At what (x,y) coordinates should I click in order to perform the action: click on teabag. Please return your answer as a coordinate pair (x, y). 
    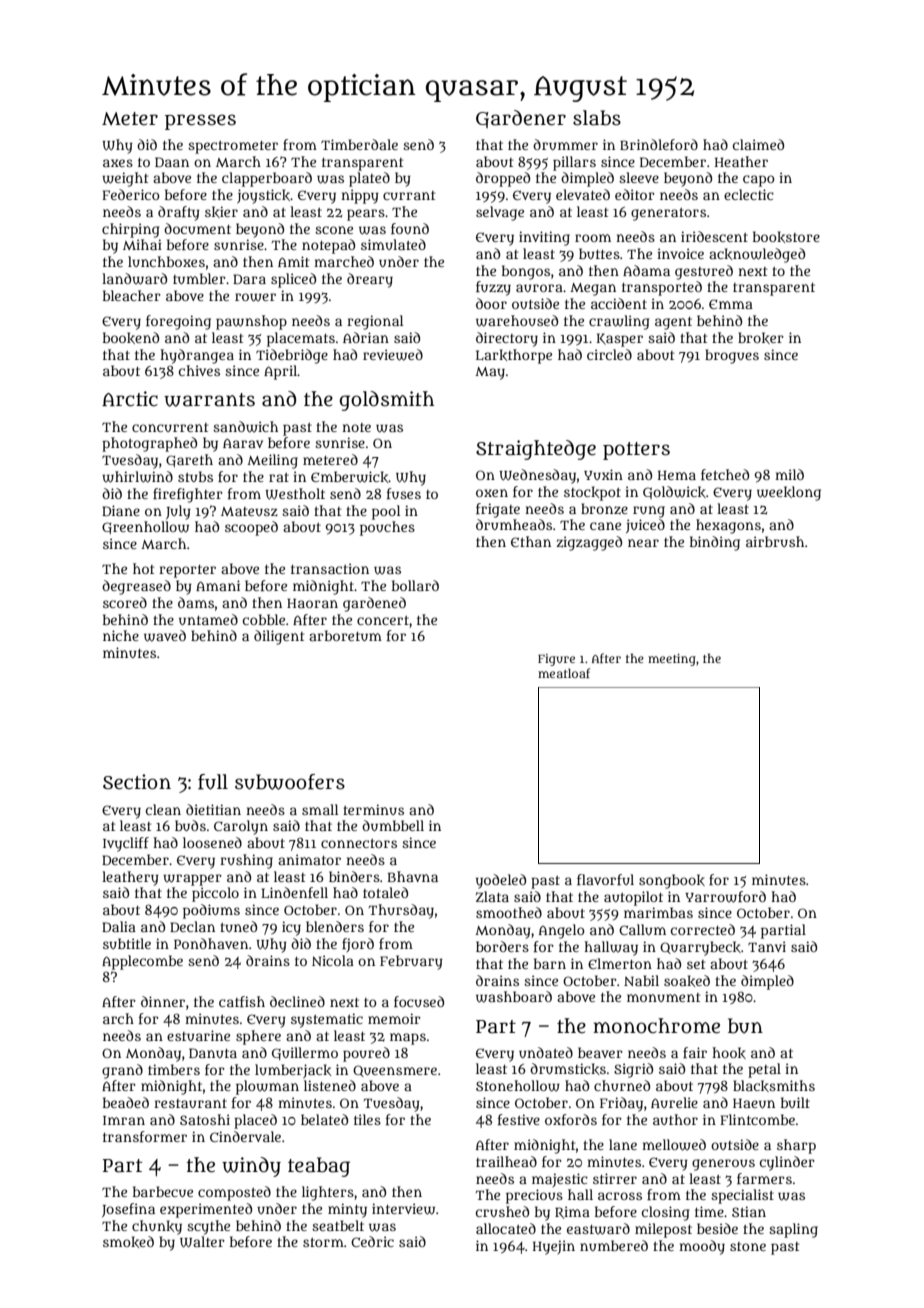
    Looking at the image, I should click on (319, 1167).
